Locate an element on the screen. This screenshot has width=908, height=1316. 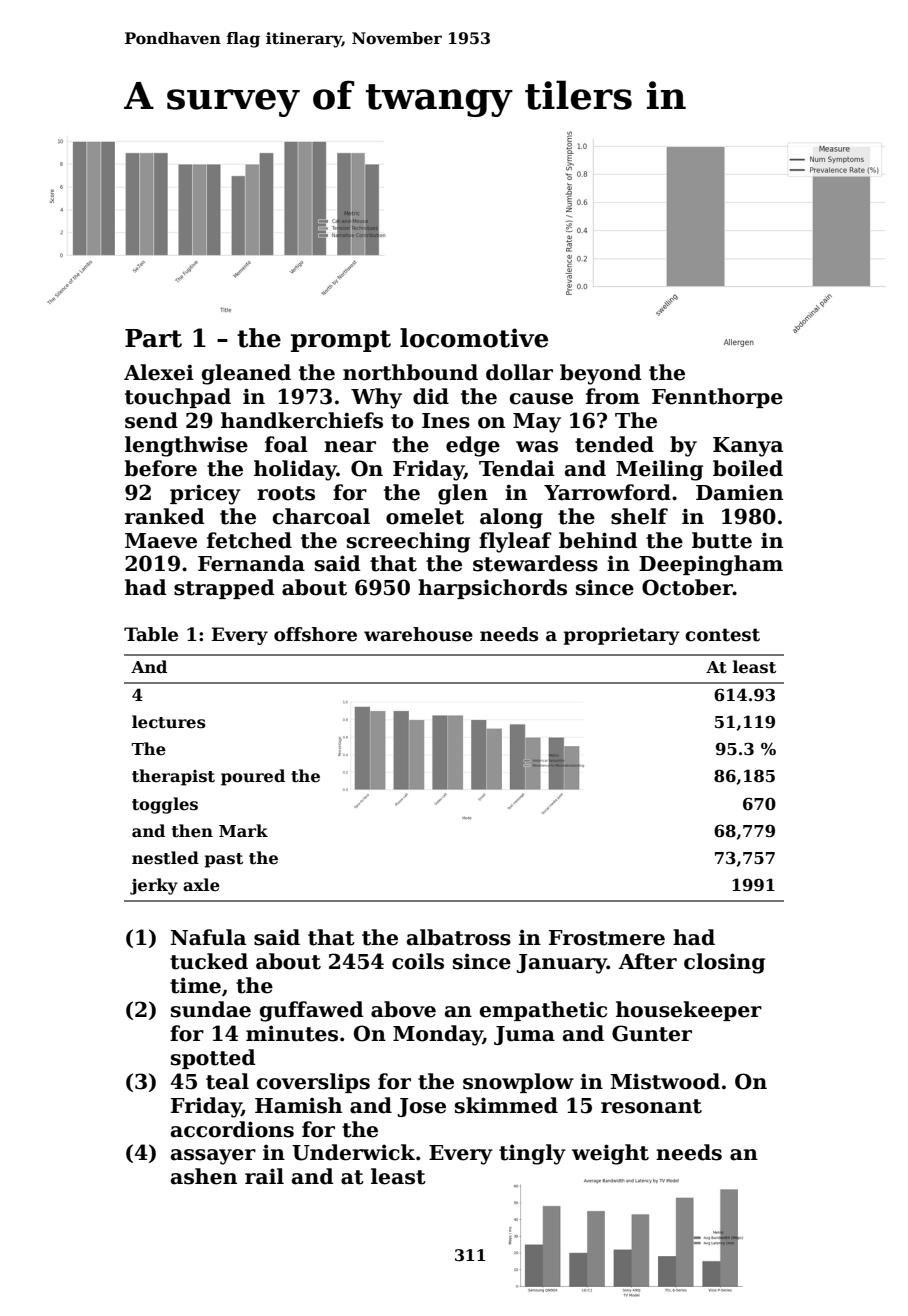
stewardess is located at coordinates (535, 563).
